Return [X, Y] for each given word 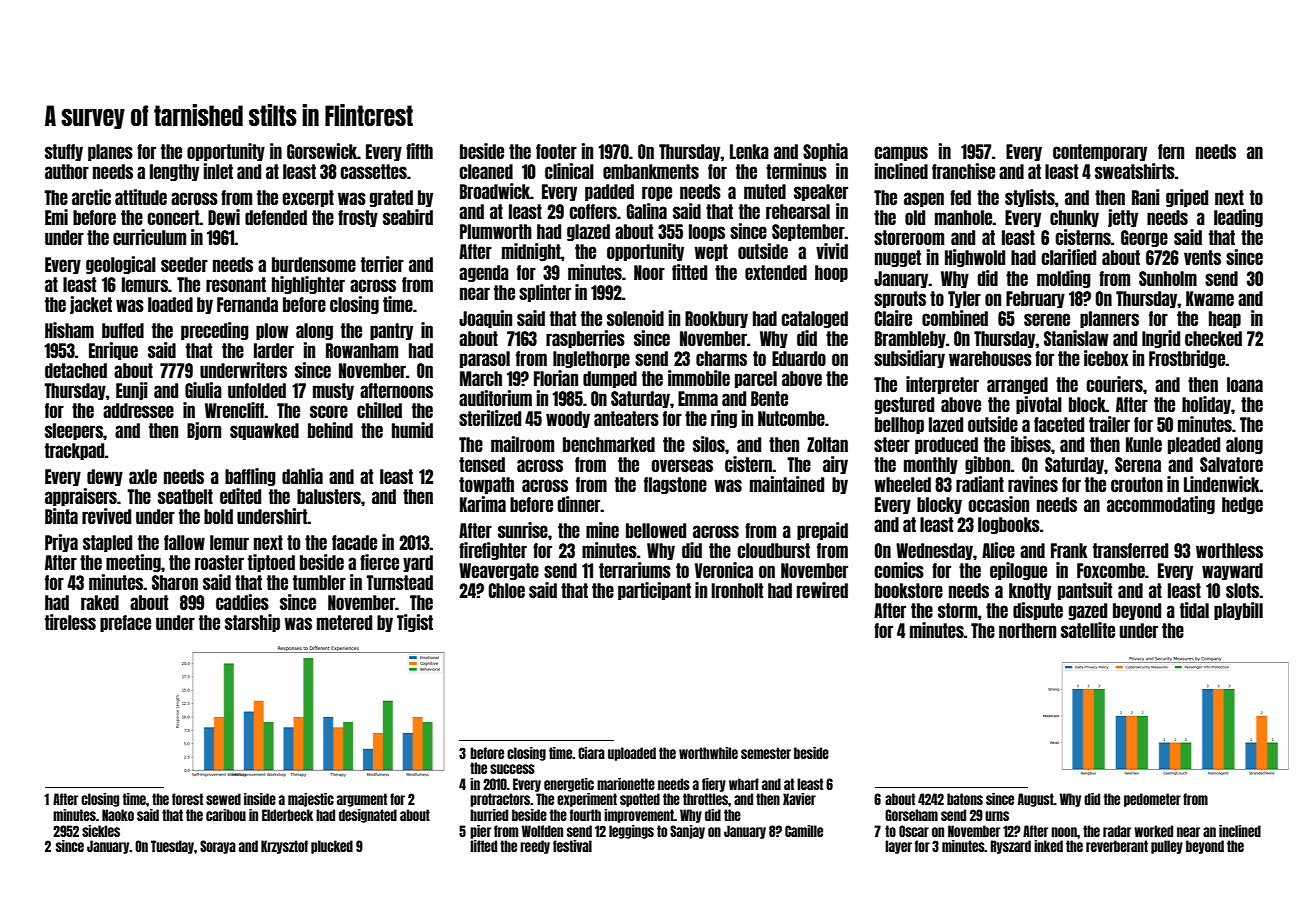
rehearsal [798, 211]
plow [272, 331]
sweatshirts [1135, 171]
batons [965, 799]
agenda [484, 273]
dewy [105, 477]
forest [187, 799]
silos [709, 444]
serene [1047, 319]
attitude [141, 197]
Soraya [218, 847]
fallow [184, 542]
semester [766, 753]
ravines [1033, 484]
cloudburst [773, 550]
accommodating [1161, 505]
